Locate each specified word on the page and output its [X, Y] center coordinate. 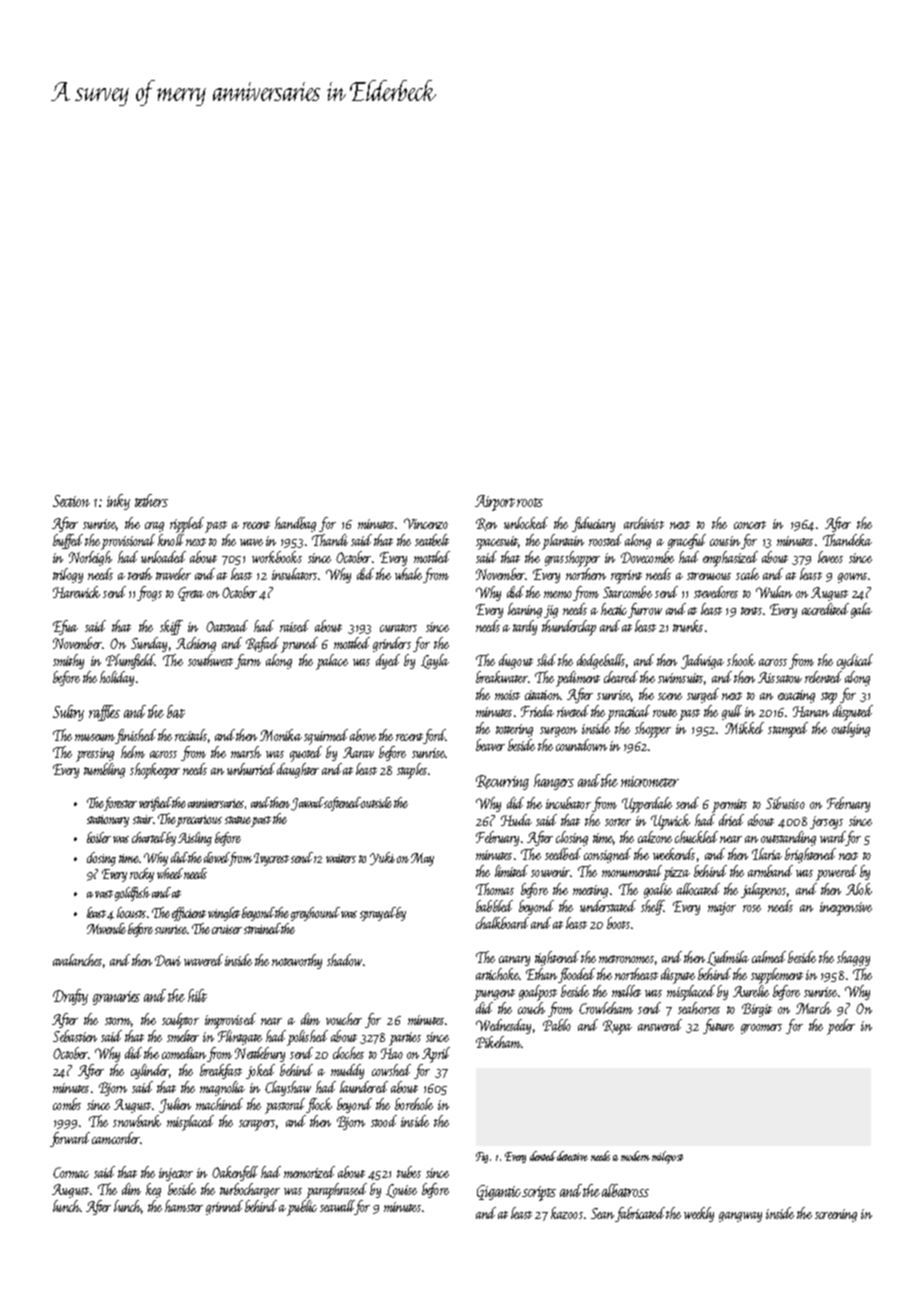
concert [750, 525]
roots [530, 502]
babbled [494, 906]
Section [71, 501]
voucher [344, 1019]
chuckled [696, 837]
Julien [175, 1105]
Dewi [168, 960]
